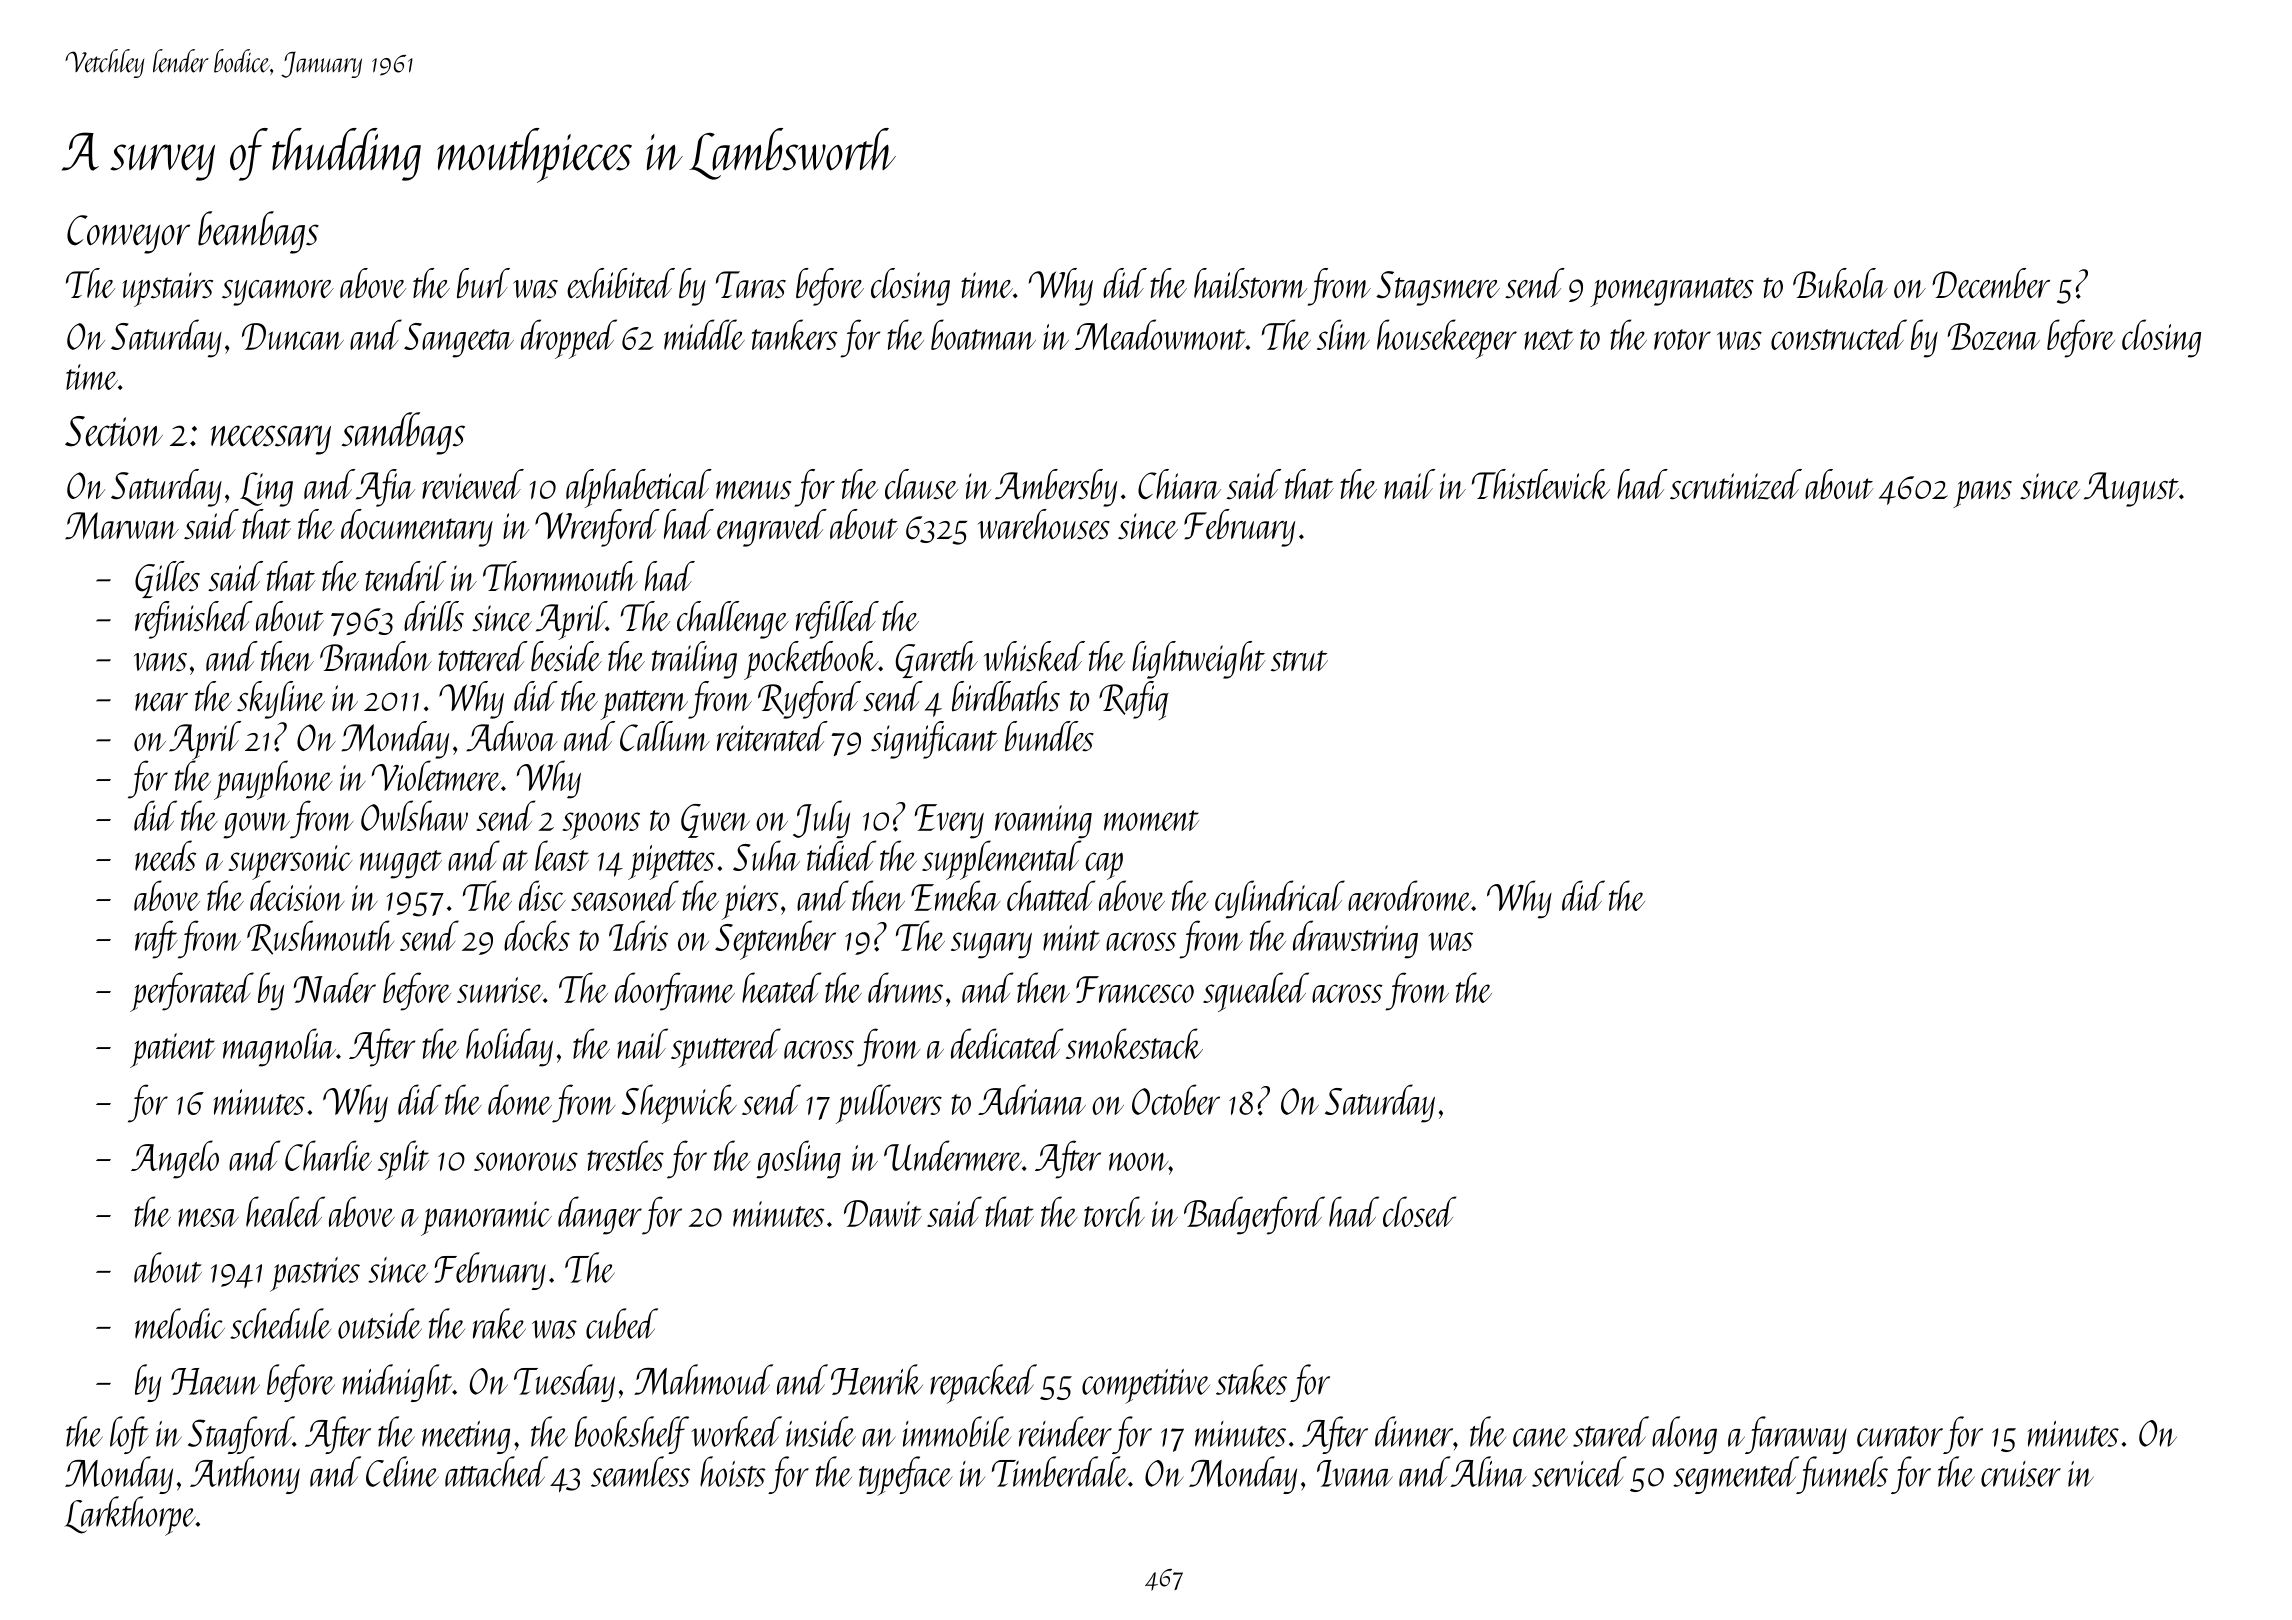 Image resolution: width=2292 pixels, height=1620 pixels. Describe the element at coordinates (1414, 1431) in the page. I see `dinner` at that location.
